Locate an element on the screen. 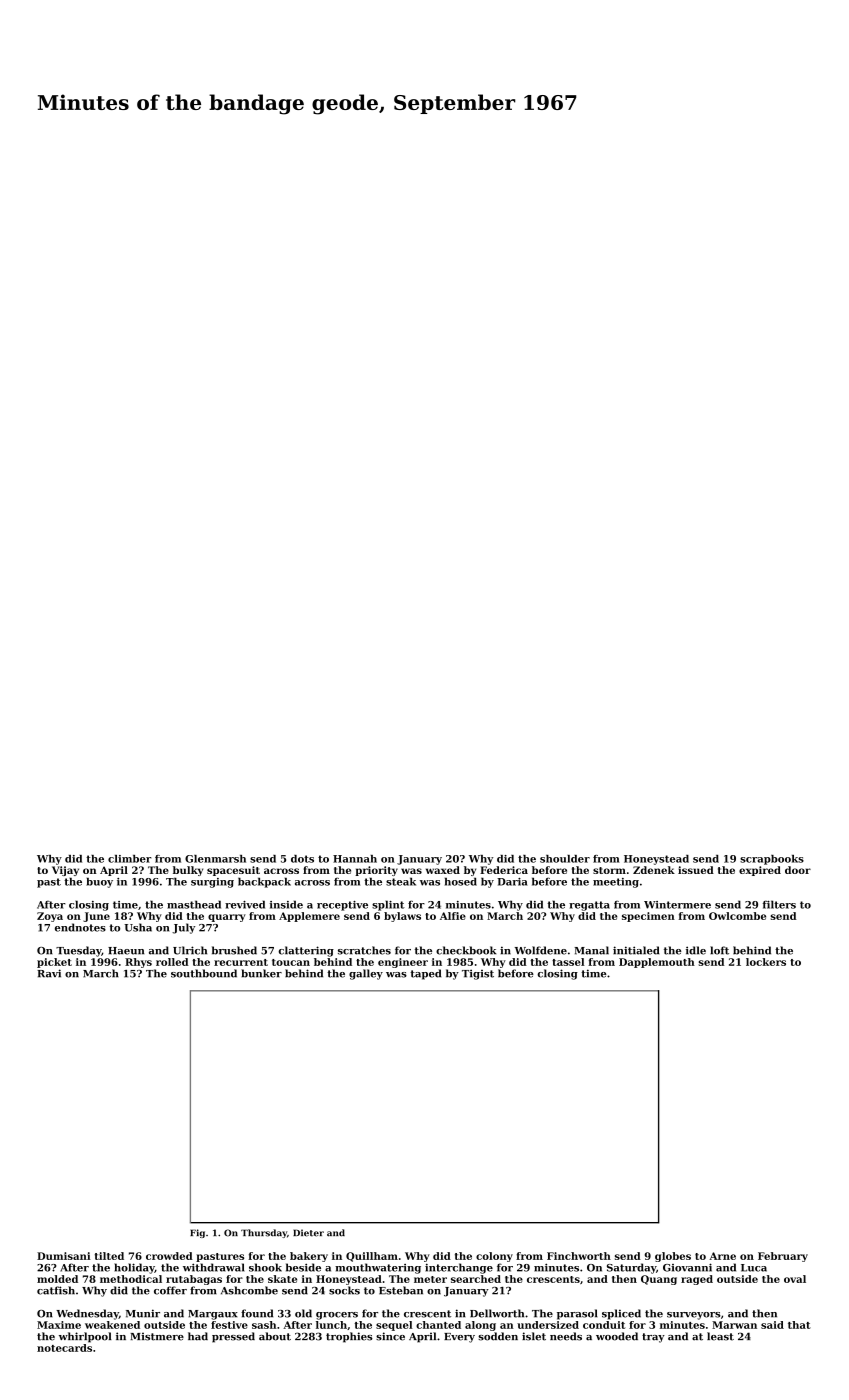 The width and height of the screenshot is (849, 1400). scrapbooks is located at coordinates (772, 860).
